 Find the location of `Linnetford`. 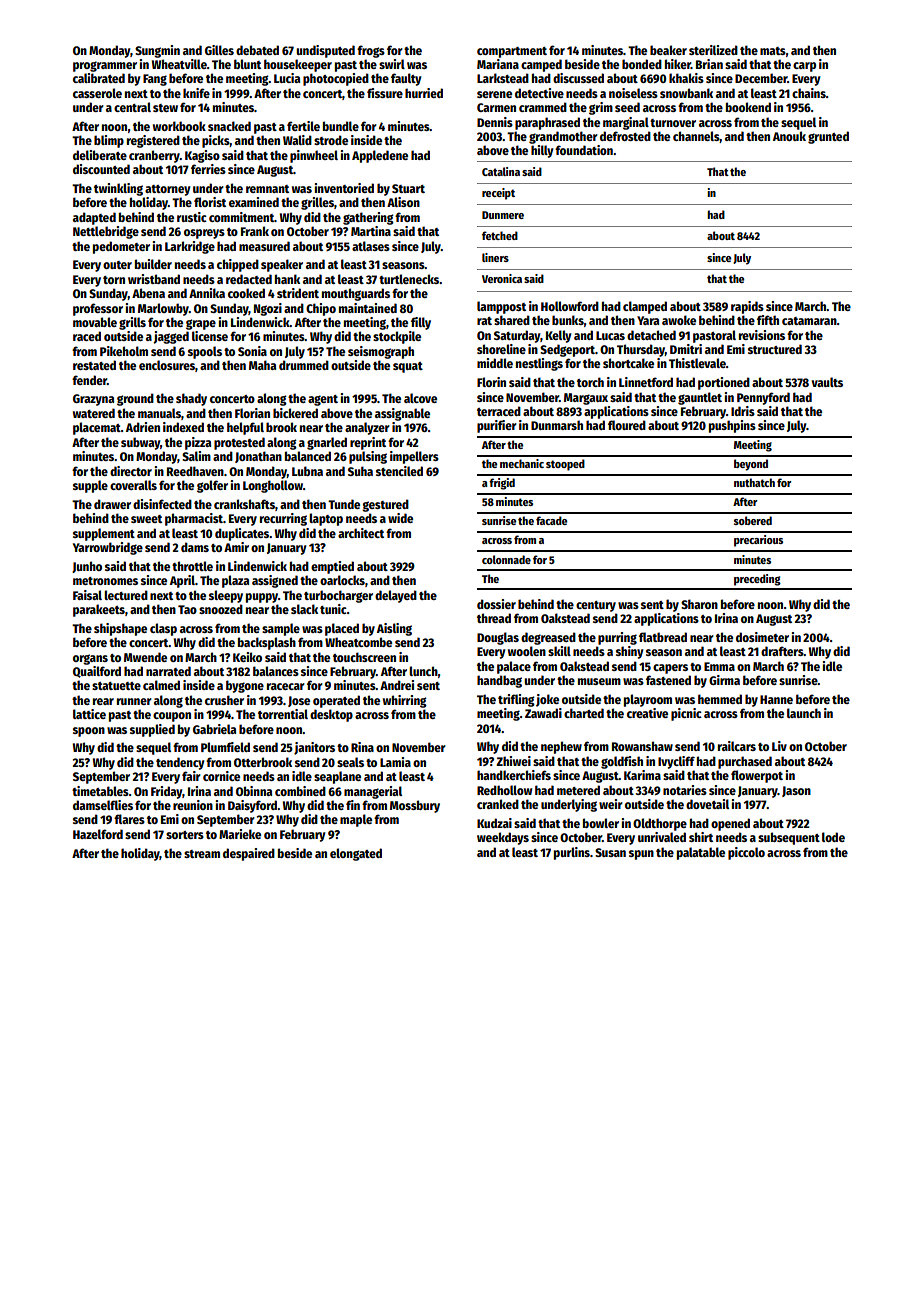

Linnetford is located at coordinates (646, 382).
